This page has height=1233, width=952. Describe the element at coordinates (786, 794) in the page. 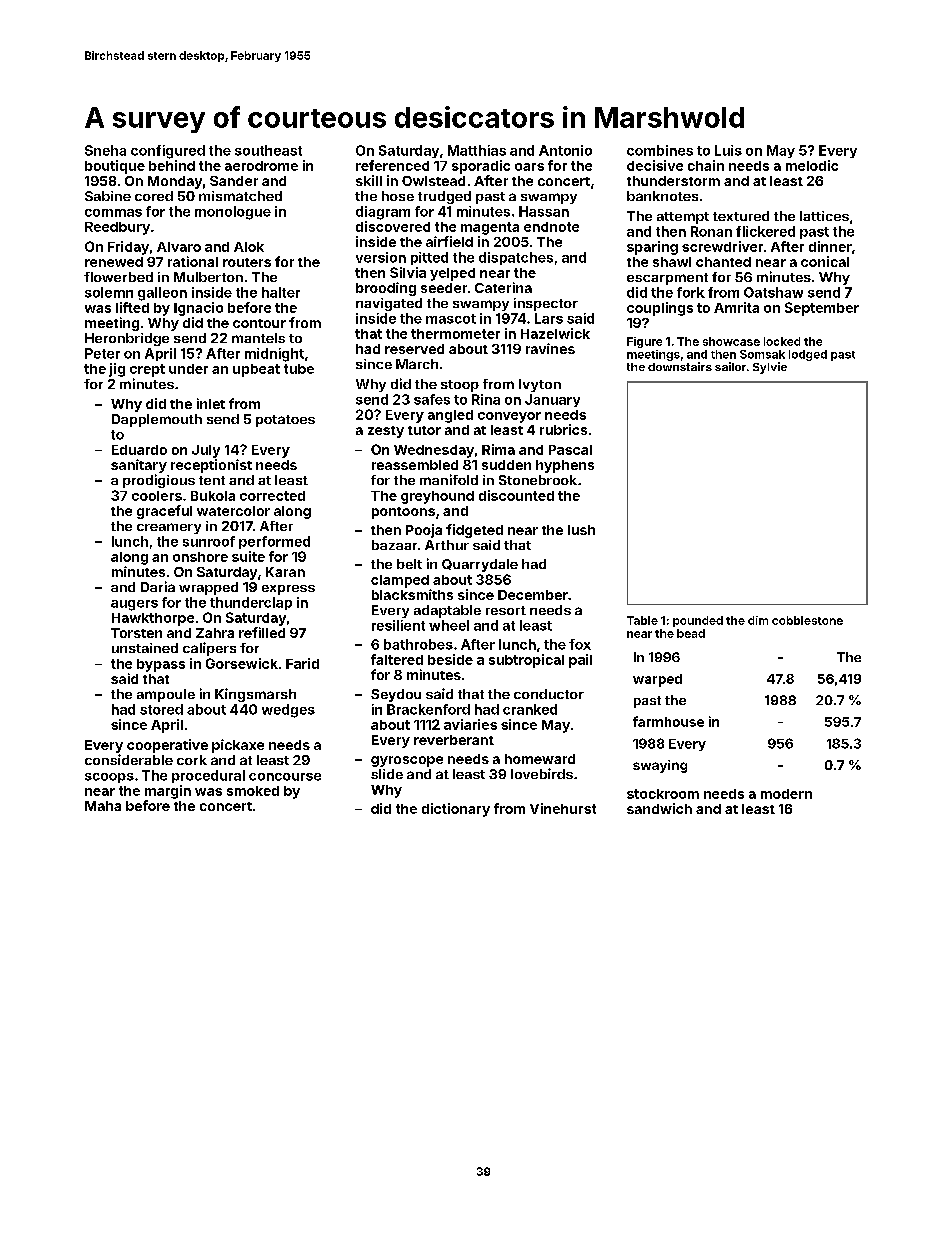

I see `modern` at that location.
